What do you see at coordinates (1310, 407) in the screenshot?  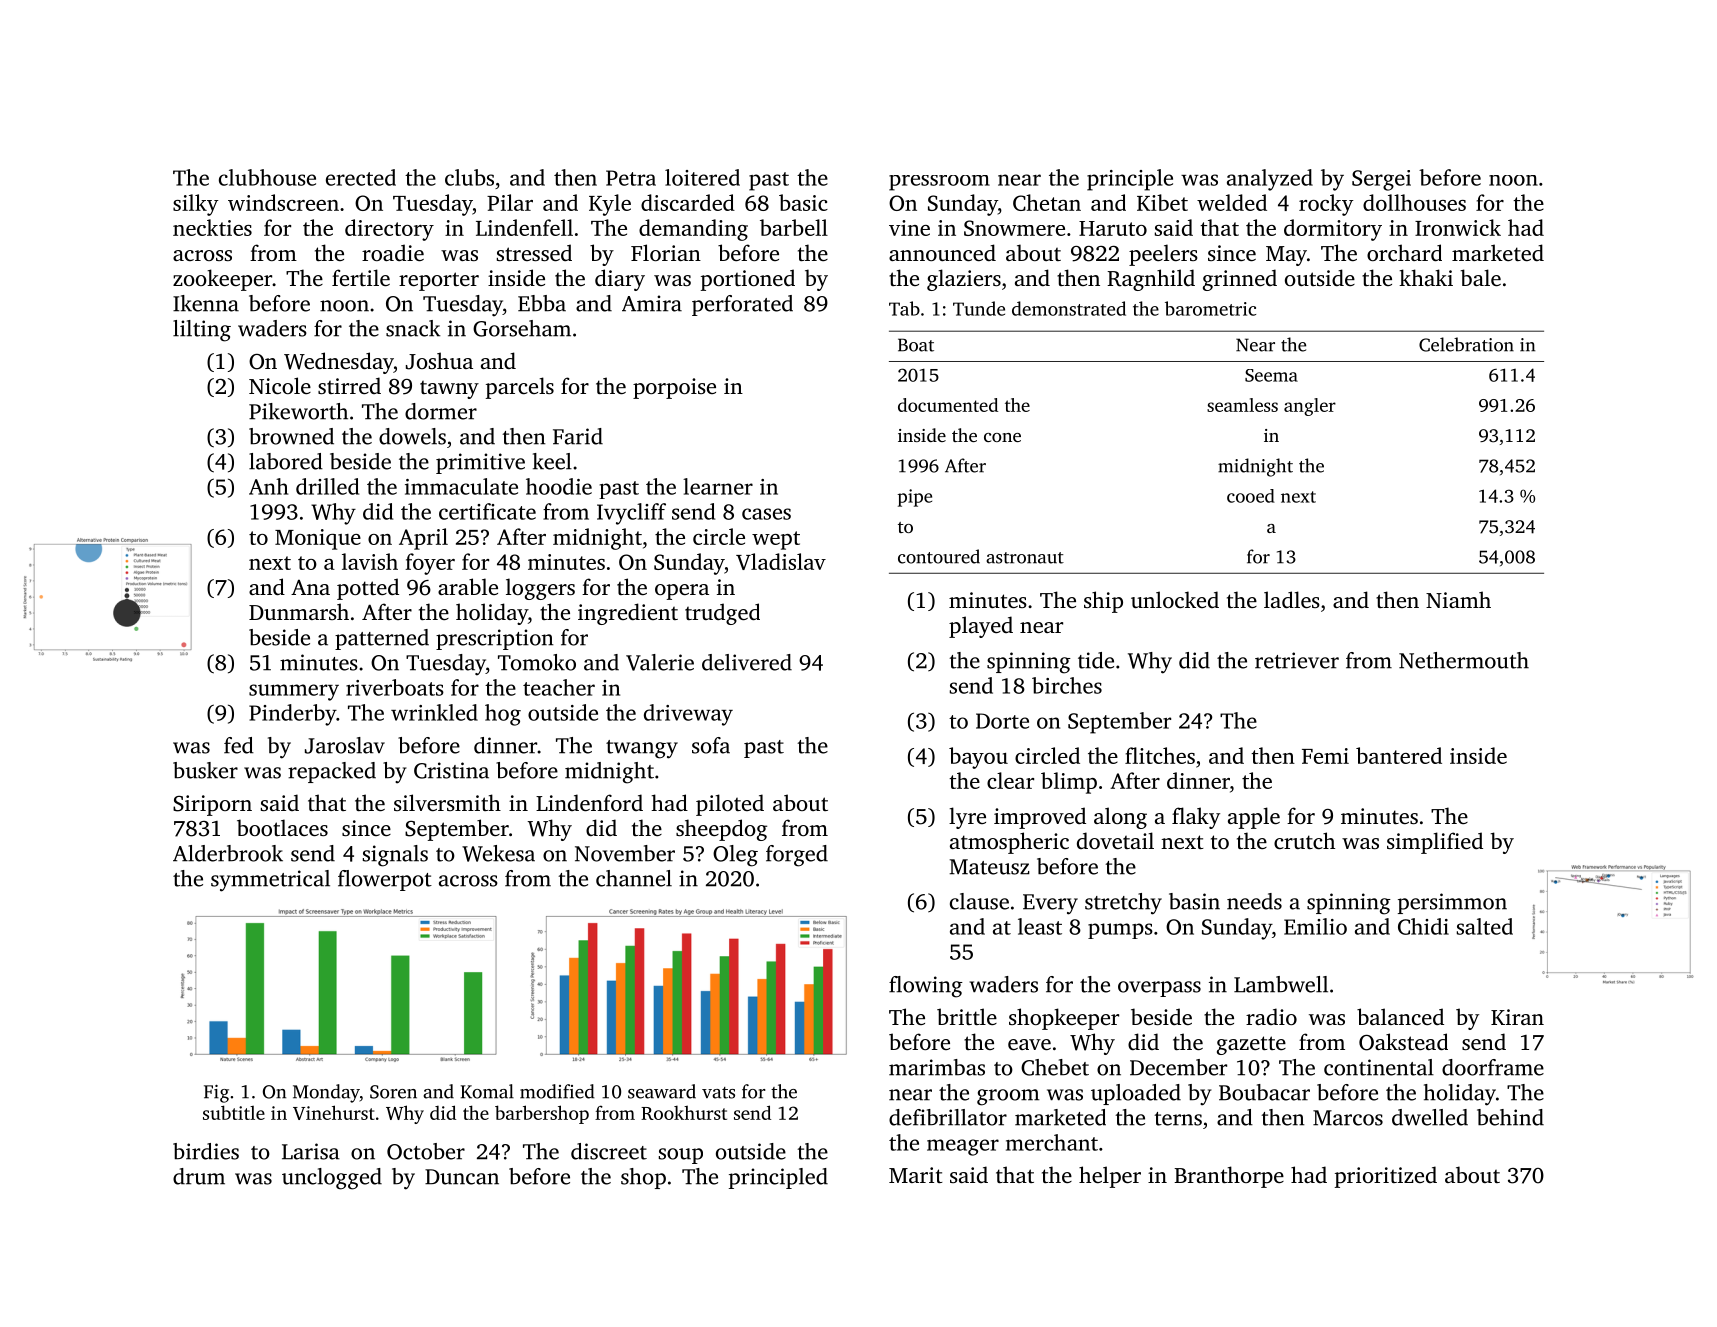 I see `angler` at bounding box center [1310, 407].
